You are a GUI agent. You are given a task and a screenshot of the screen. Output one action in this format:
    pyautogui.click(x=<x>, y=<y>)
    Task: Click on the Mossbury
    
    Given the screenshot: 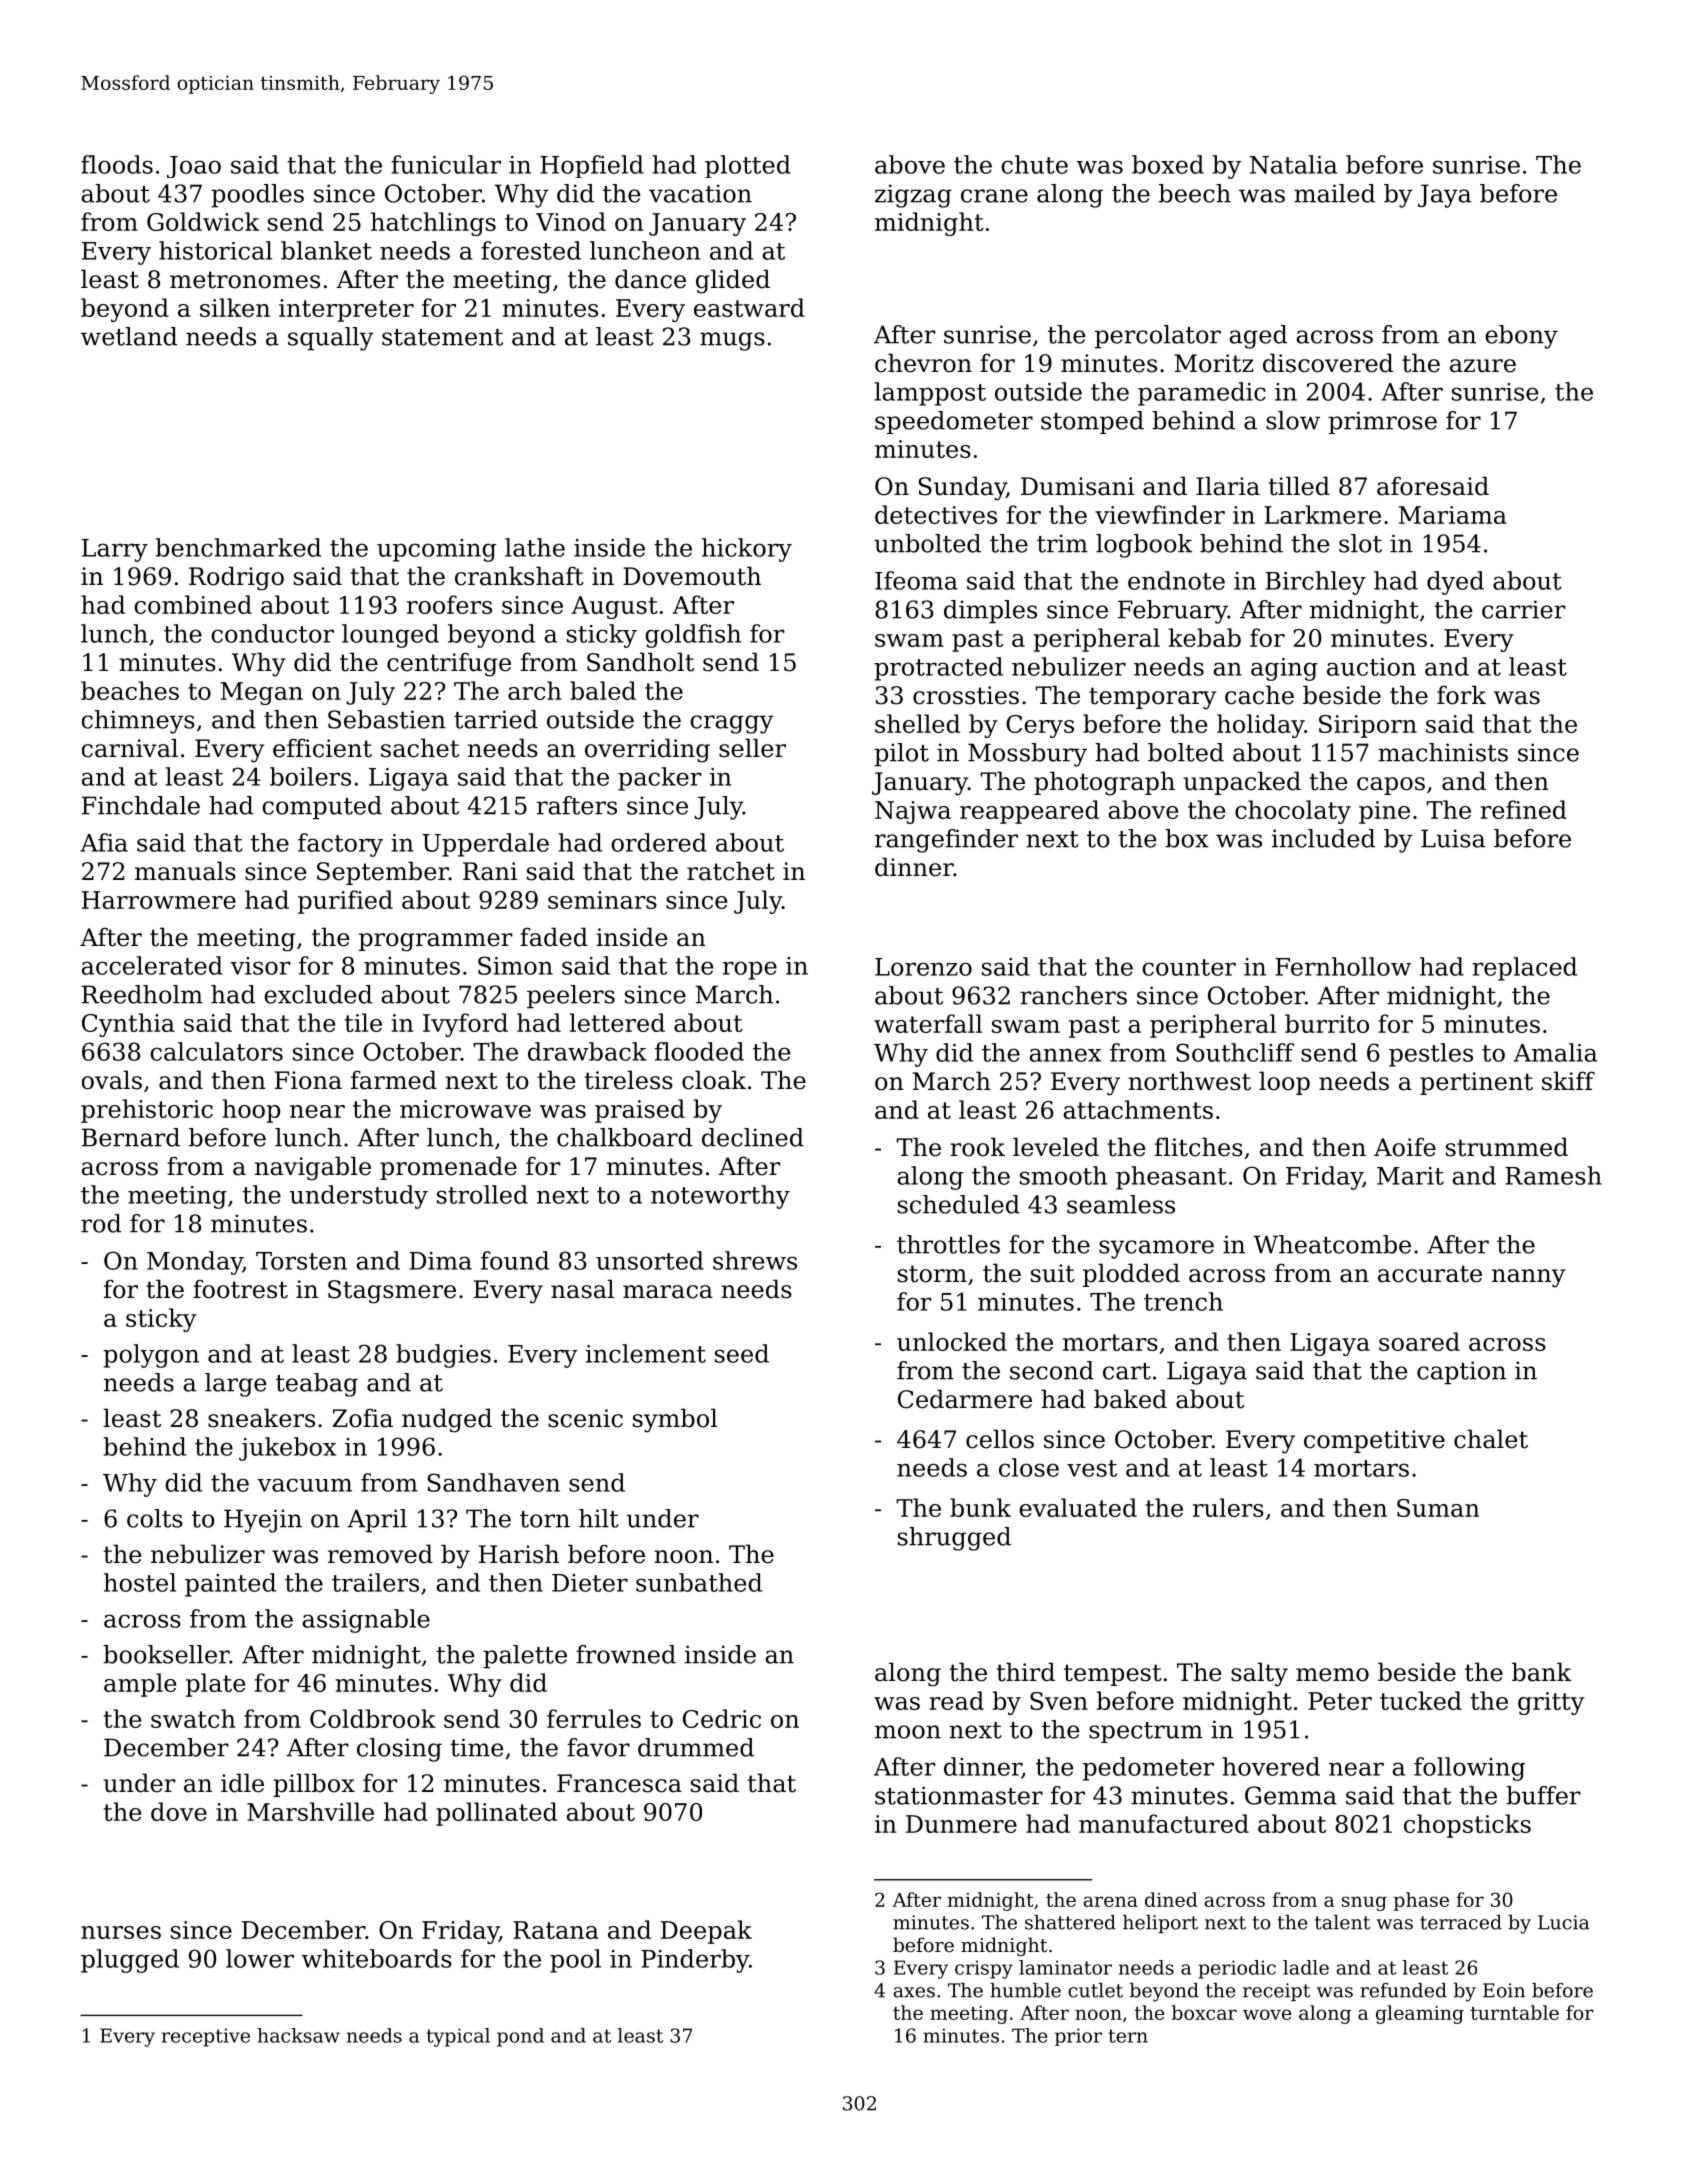 What is the action you would take?
    pyautogui.click(x=1027, y=755)
